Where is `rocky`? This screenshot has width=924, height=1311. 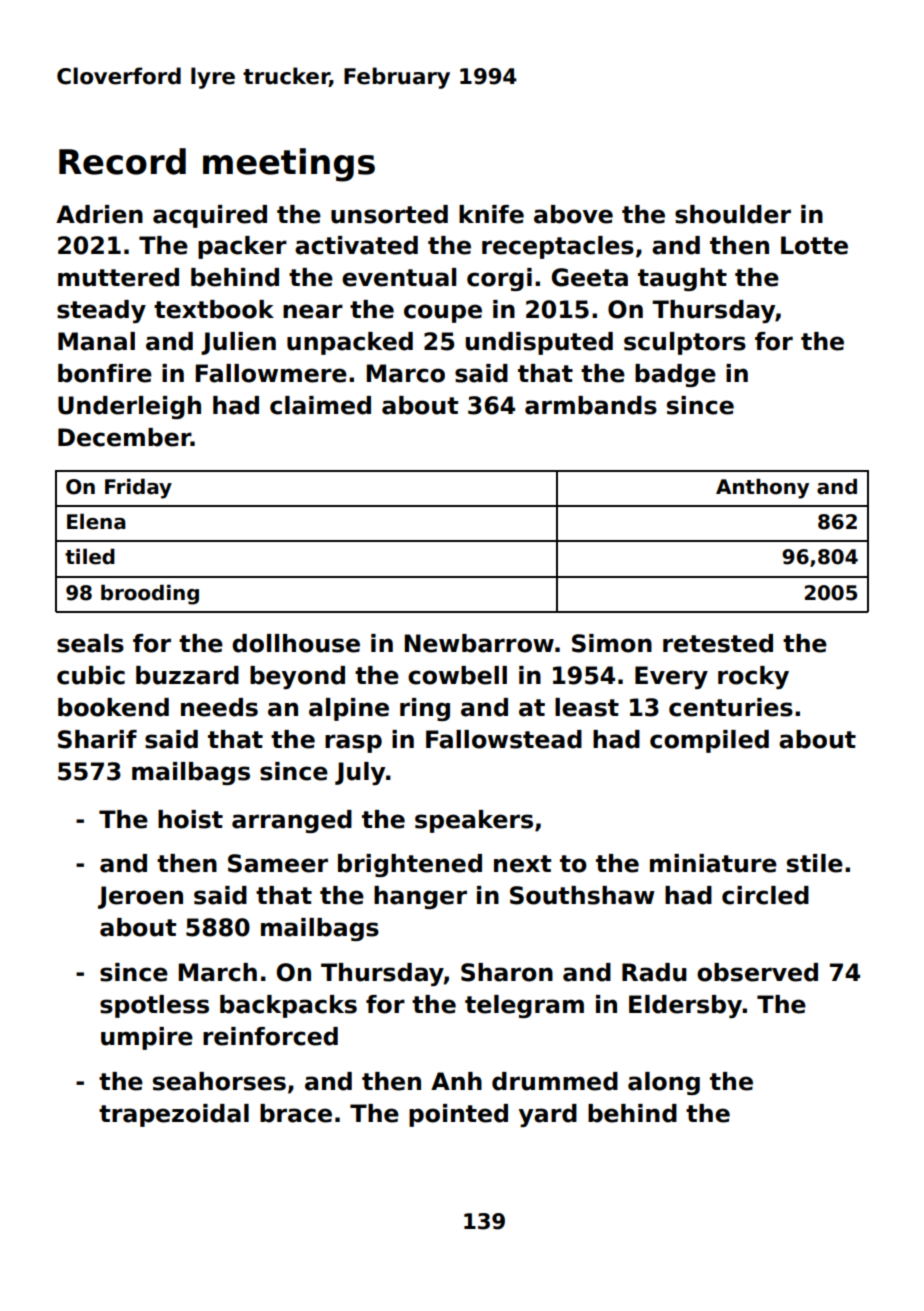
rocky is located at coordinates (753, 677).
